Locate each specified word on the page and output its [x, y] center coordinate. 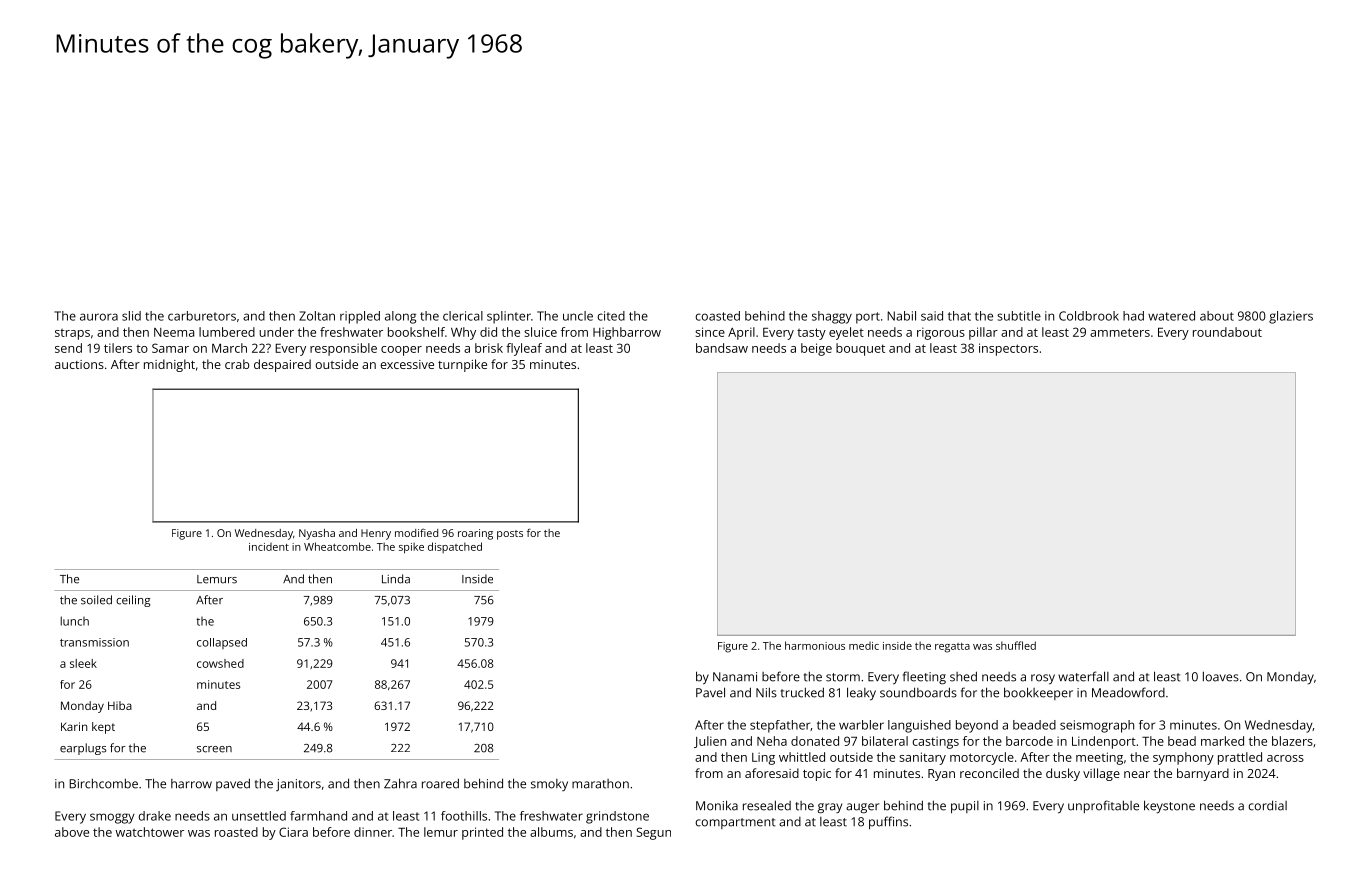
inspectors [1008, 349]
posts [510, 535]
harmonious [815, 645]
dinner [373, 832]
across [1285, 758]
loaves [1221, 676]
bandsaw [722, 348]
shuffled [1016, 645]
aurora [99, 317]
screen [214, 749]
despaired [282, 365]
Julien [710, 742]
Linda [396, 579]
